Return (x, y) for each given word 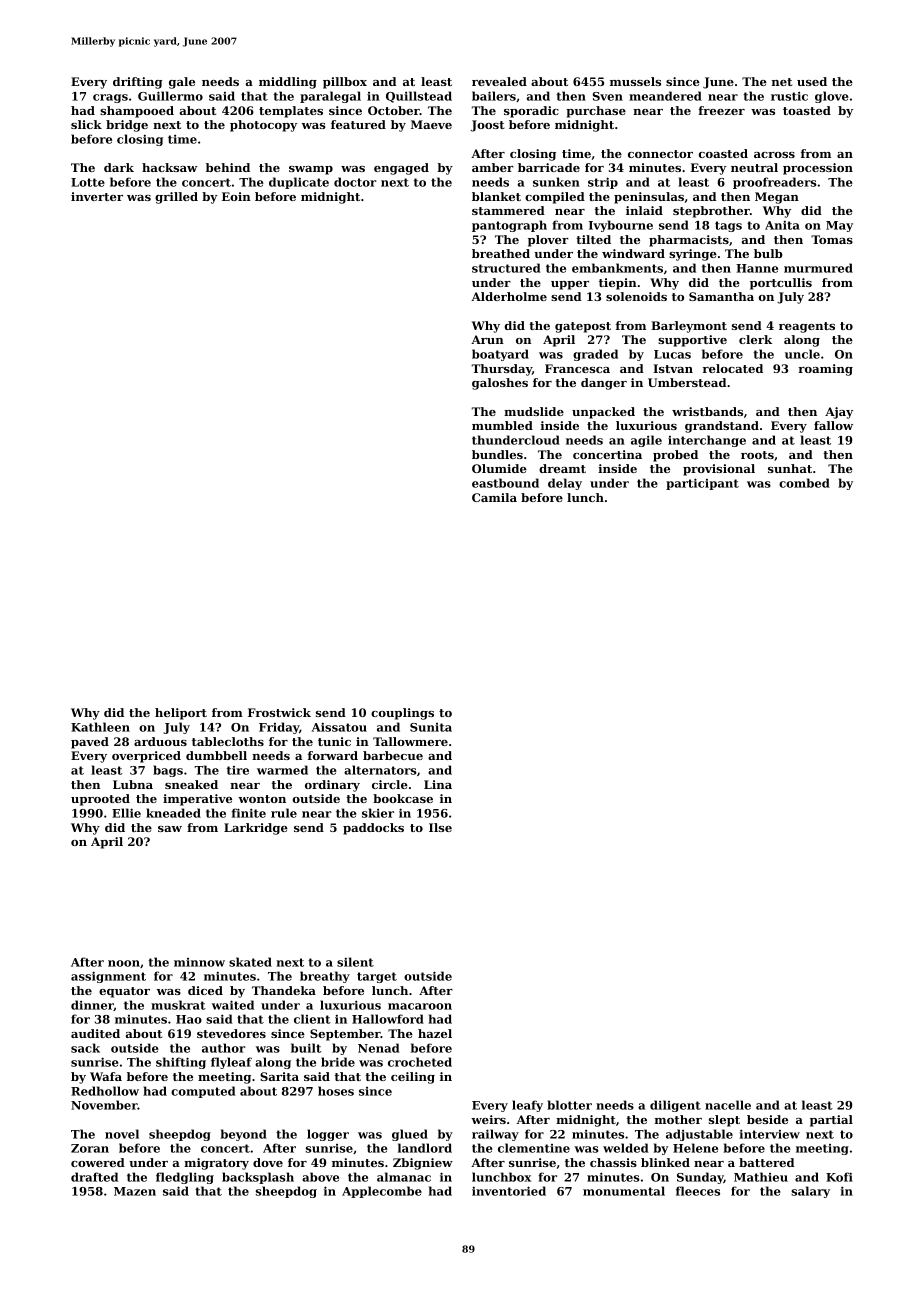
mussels (635, 81)
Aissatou (339, 727)
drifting (137, 83)
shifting (181, 1063)
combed (804, 483)
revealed (499, 81)
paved (90, 743)
